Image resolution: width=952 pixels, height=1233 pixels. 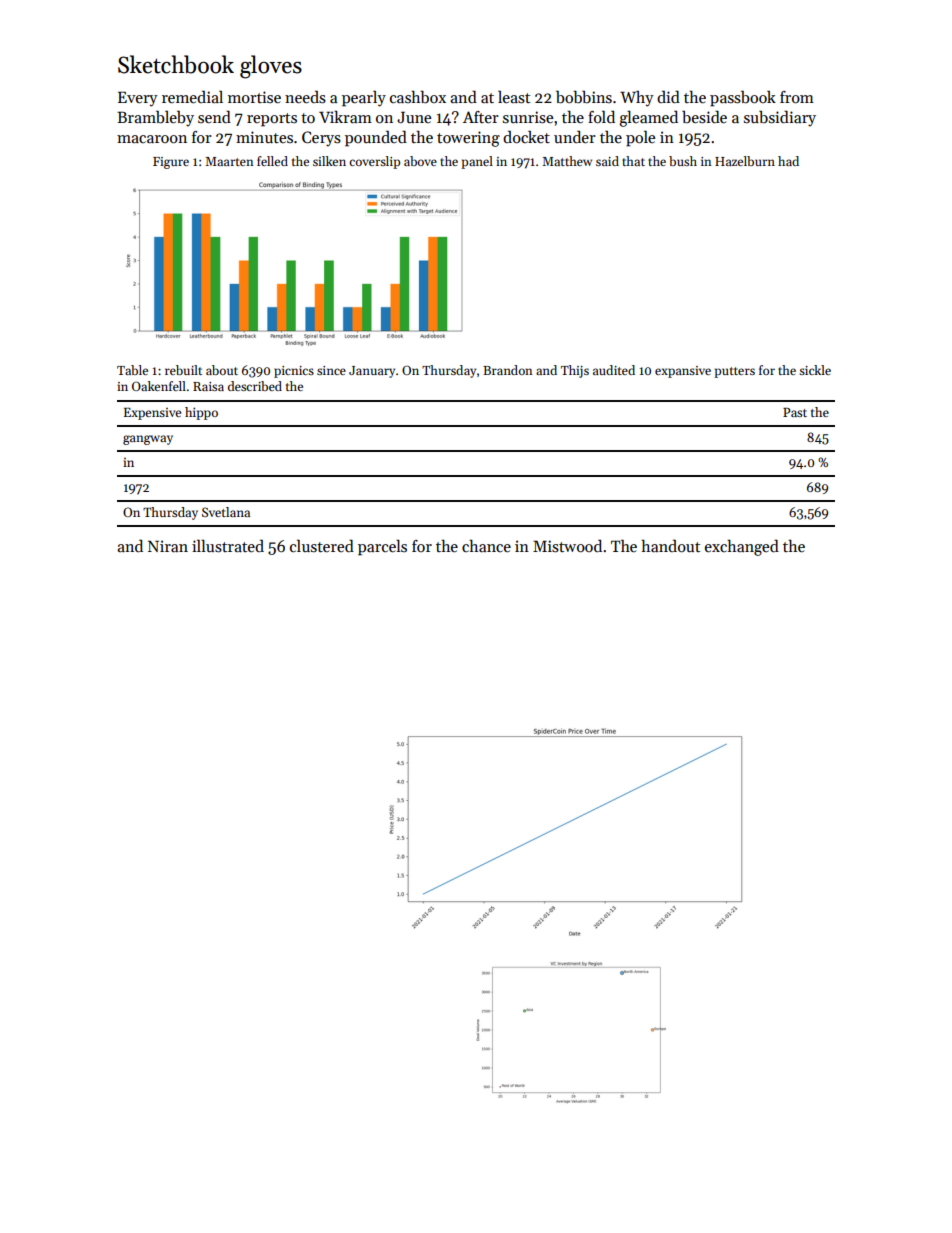 What do you see at coordinates (229, 161) in the image?
I see `Maarten` at bounding box center [229, 161].
